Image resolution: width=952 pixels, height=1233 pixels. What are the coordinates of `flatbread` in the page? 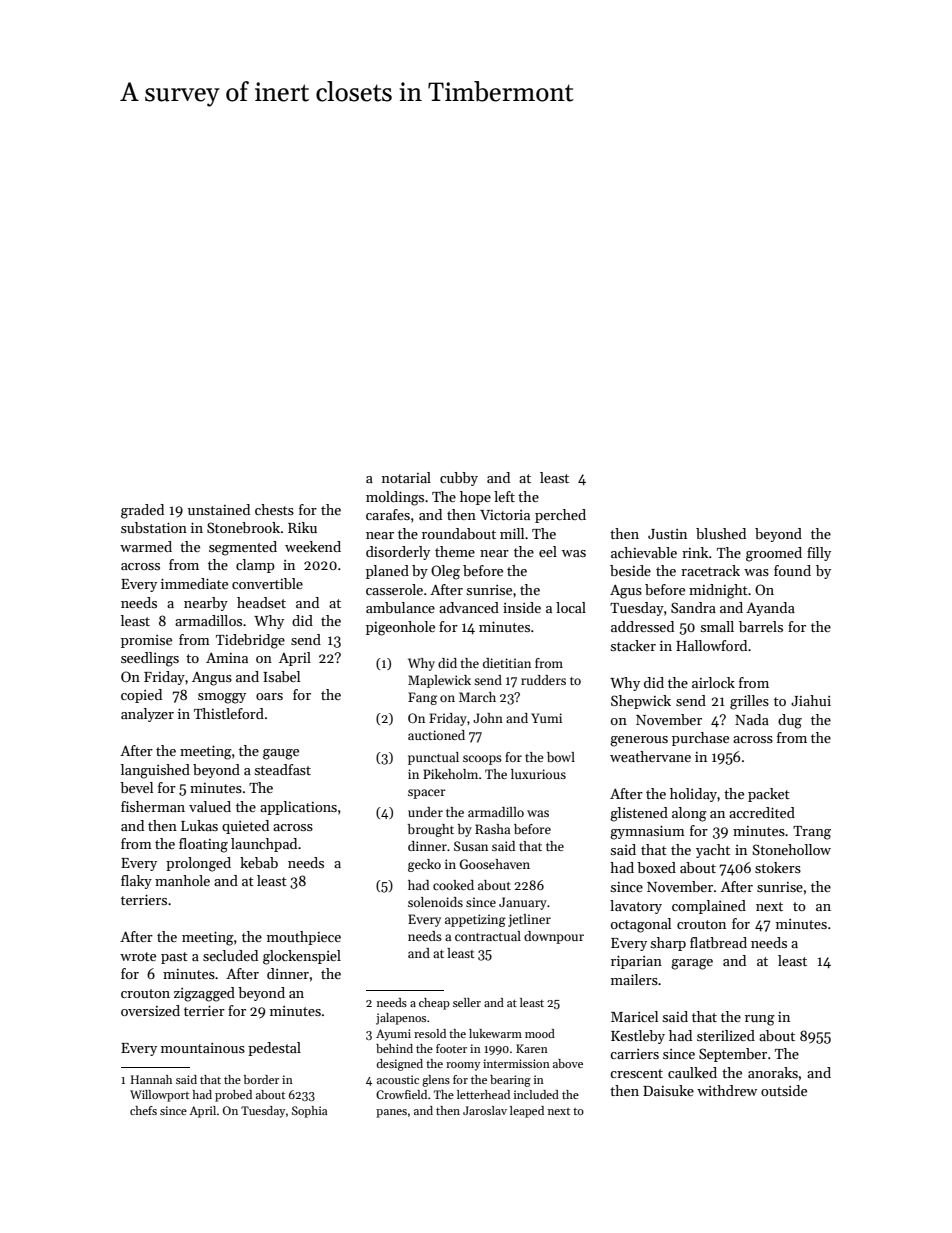 It's located at (718, 942).
